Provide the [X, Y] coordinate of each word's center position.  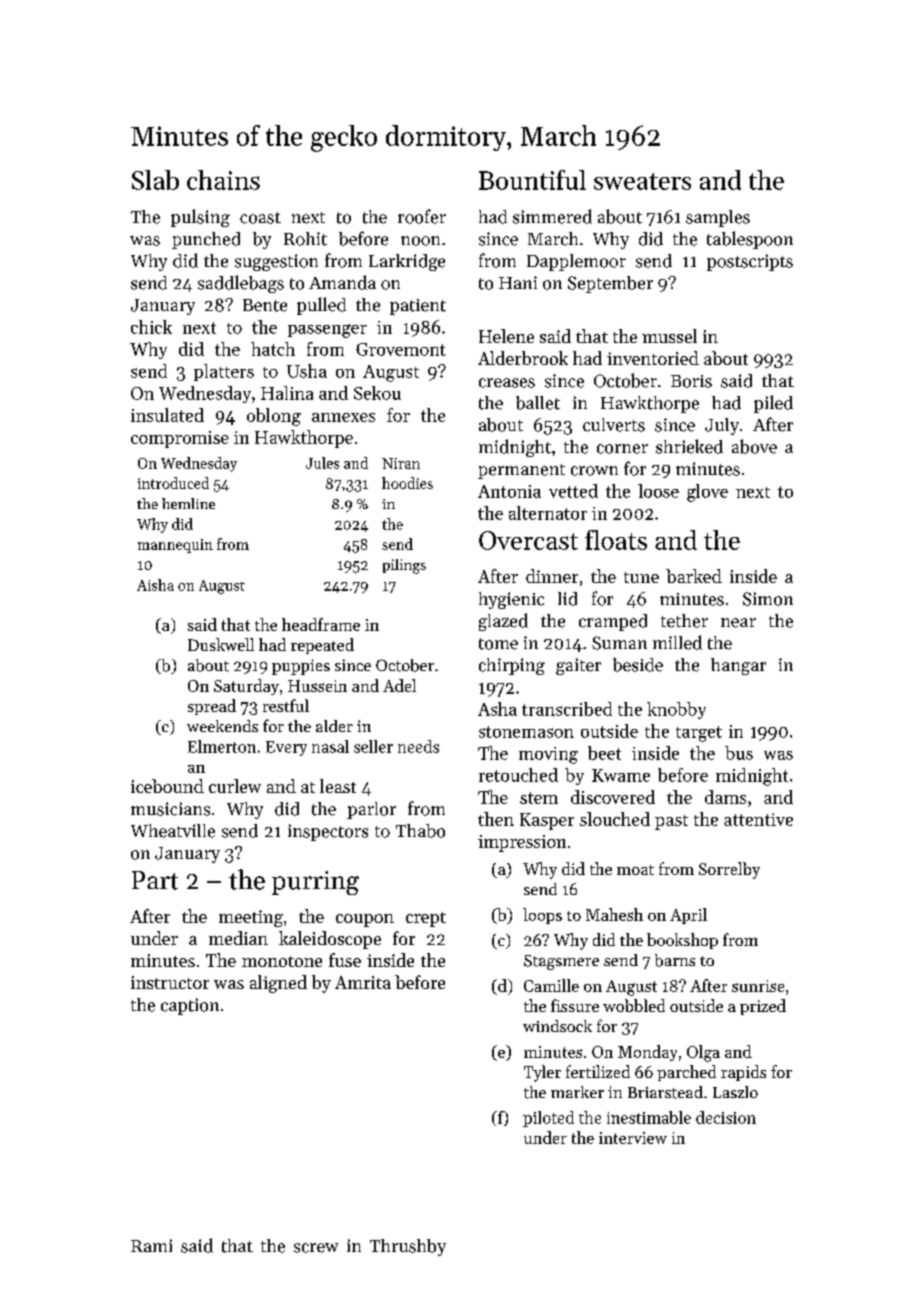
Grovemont [401, 349]
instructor [170, 982]
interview [633, 1138]
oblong [274, 417]
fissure [575, 1005]
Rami [151, 1245]
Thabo [420, 831]
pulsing [200, 218]
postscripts [750, 262]
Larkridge [407, 262]
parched [686, 1073]
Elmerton [222, 746]
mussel [669, 336]
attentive [758, 819]
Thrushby [408, 1247]
